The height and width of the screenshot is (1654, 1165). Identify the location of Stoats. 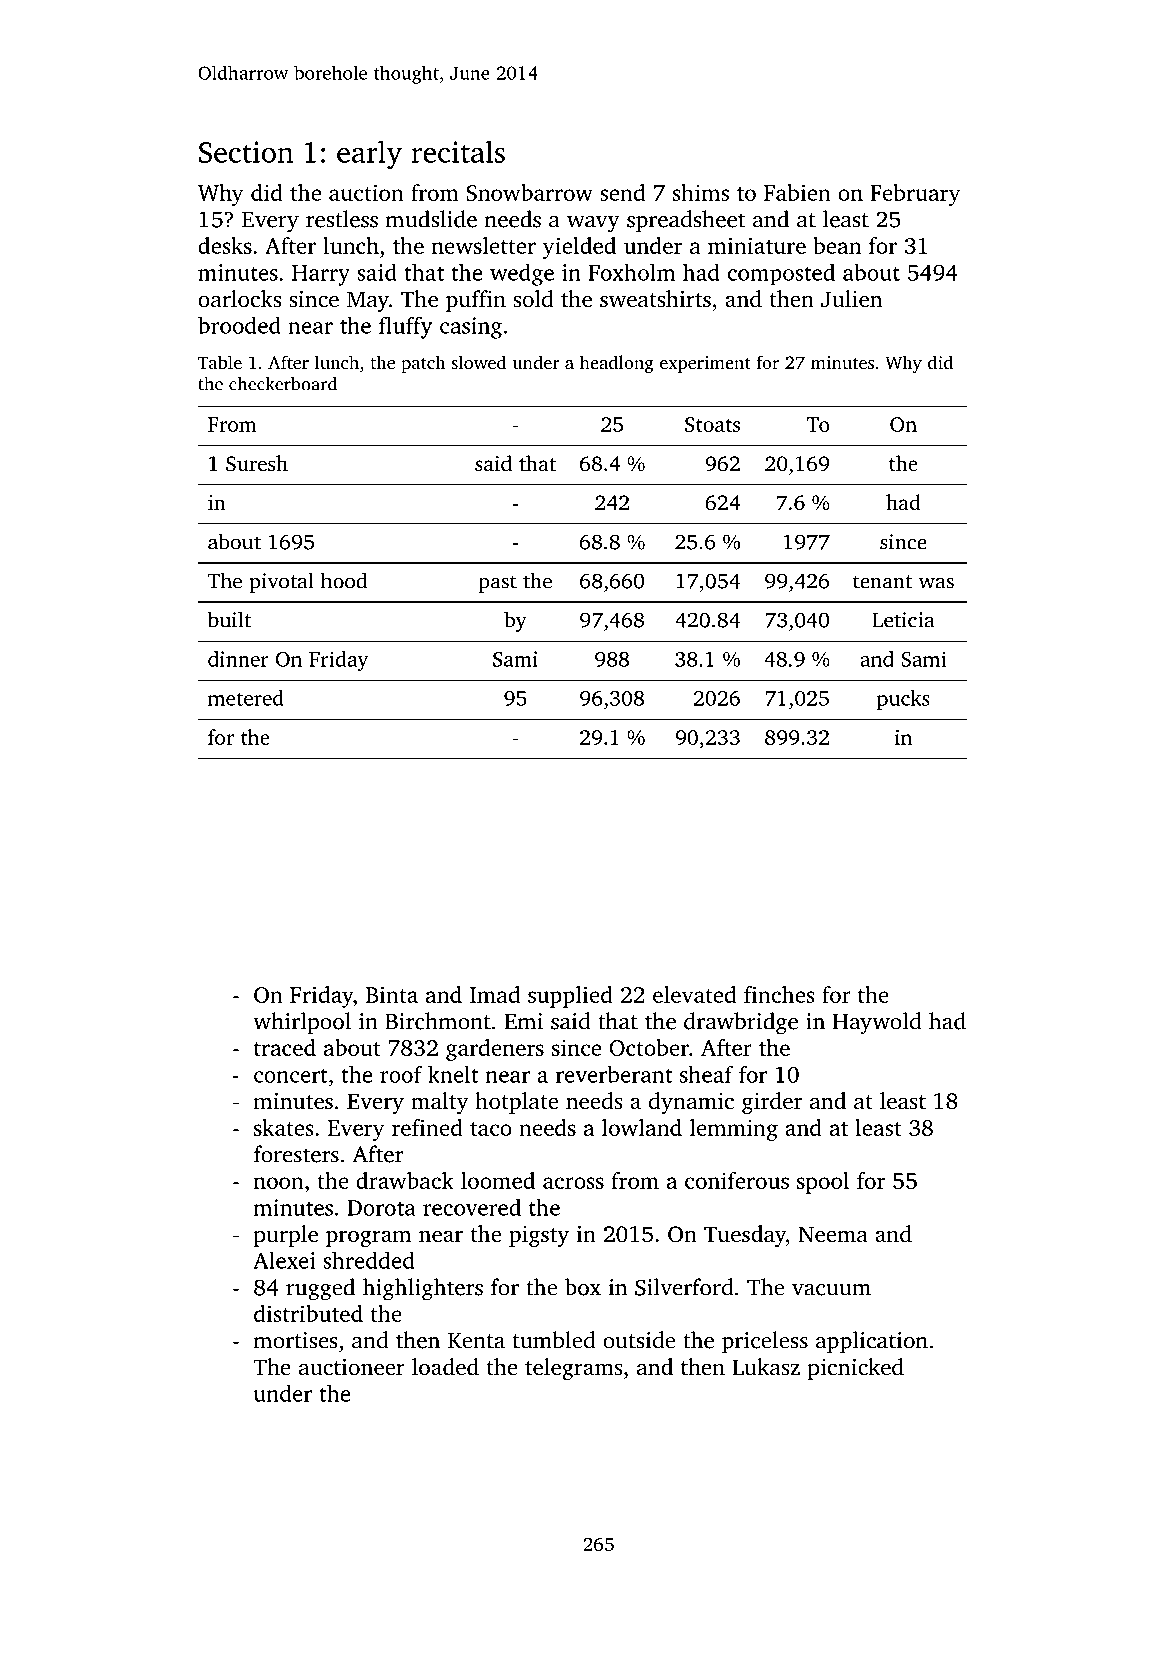
(712, 424).
